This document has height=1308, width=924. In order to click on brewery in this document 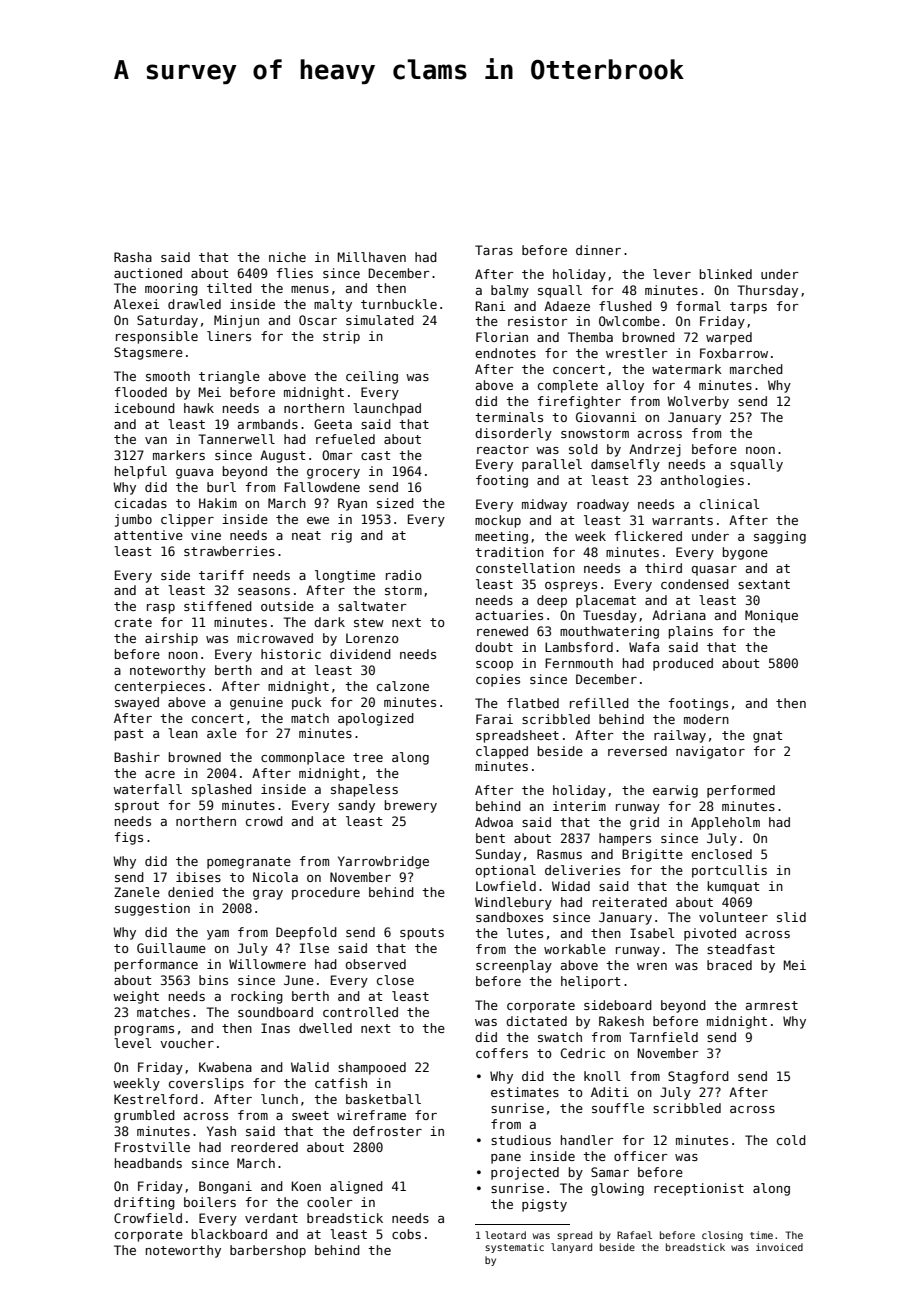, I will do `click(411, 806)`.
